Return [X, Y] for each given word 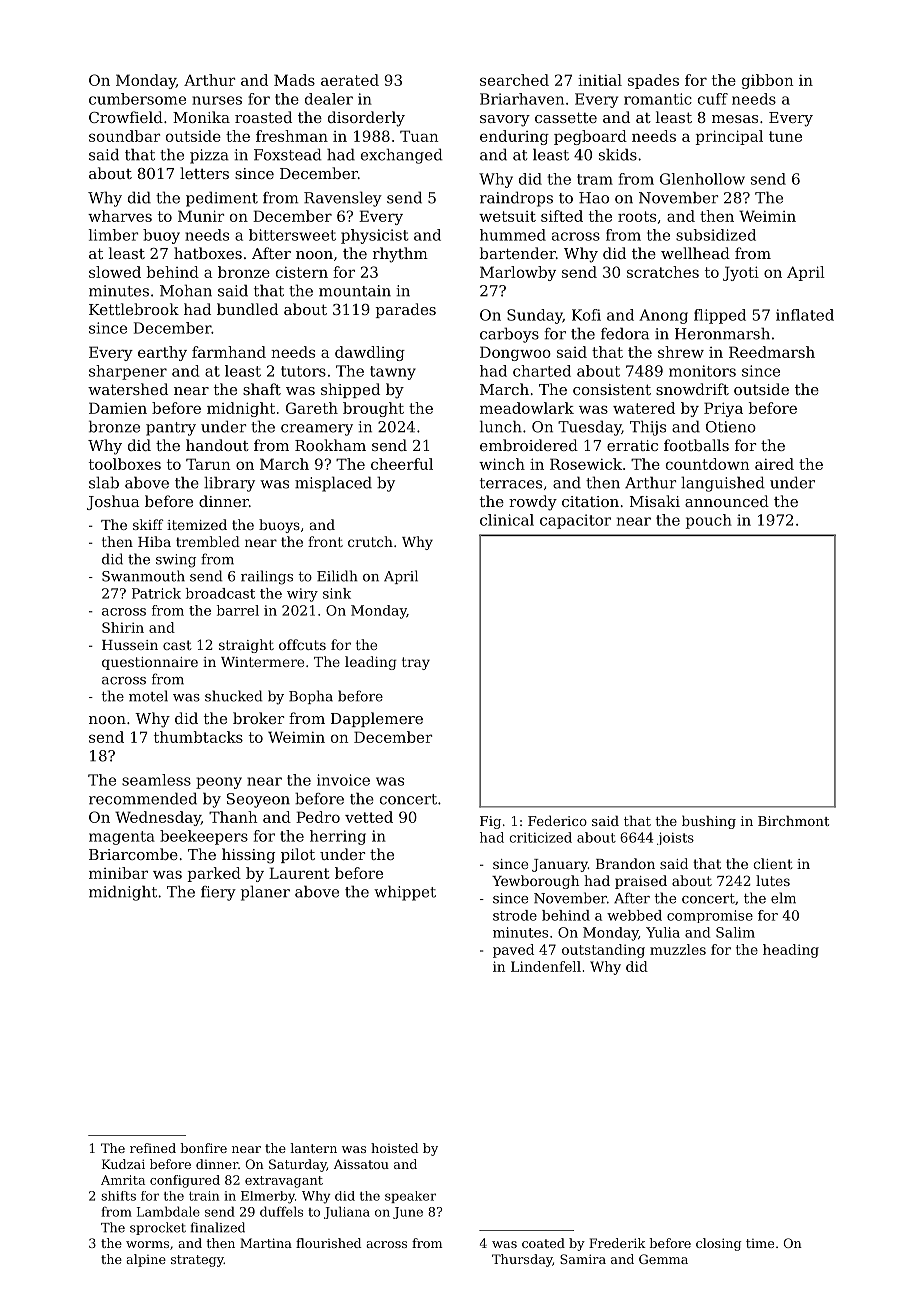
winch [502, 464]
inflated [805, 315]
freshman [292, 136]
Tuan [419, 136]
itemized [197, 524]
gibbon [767, 81]
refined [153, 1148]
